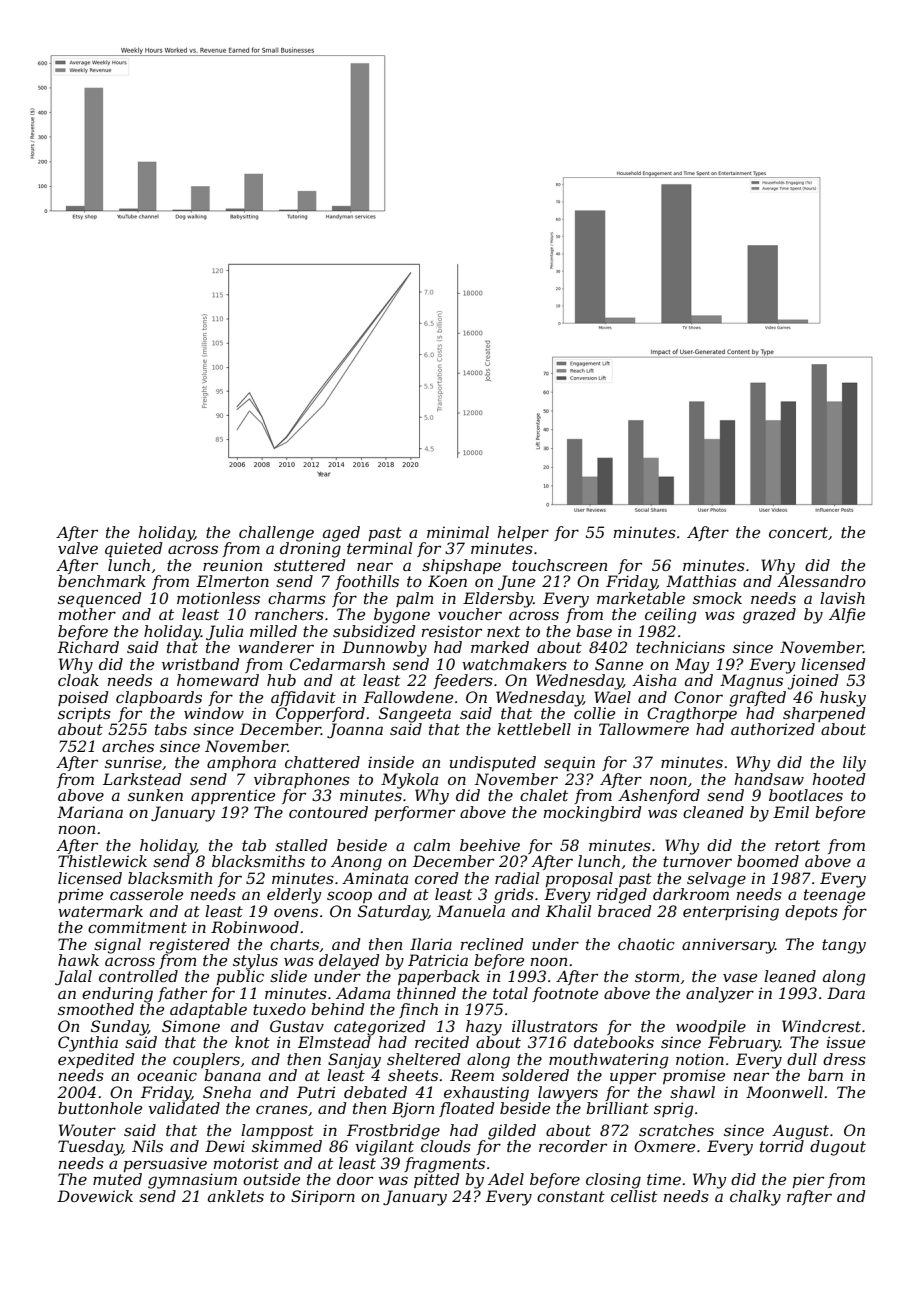  I want to click on concert, so click(798, 532).
